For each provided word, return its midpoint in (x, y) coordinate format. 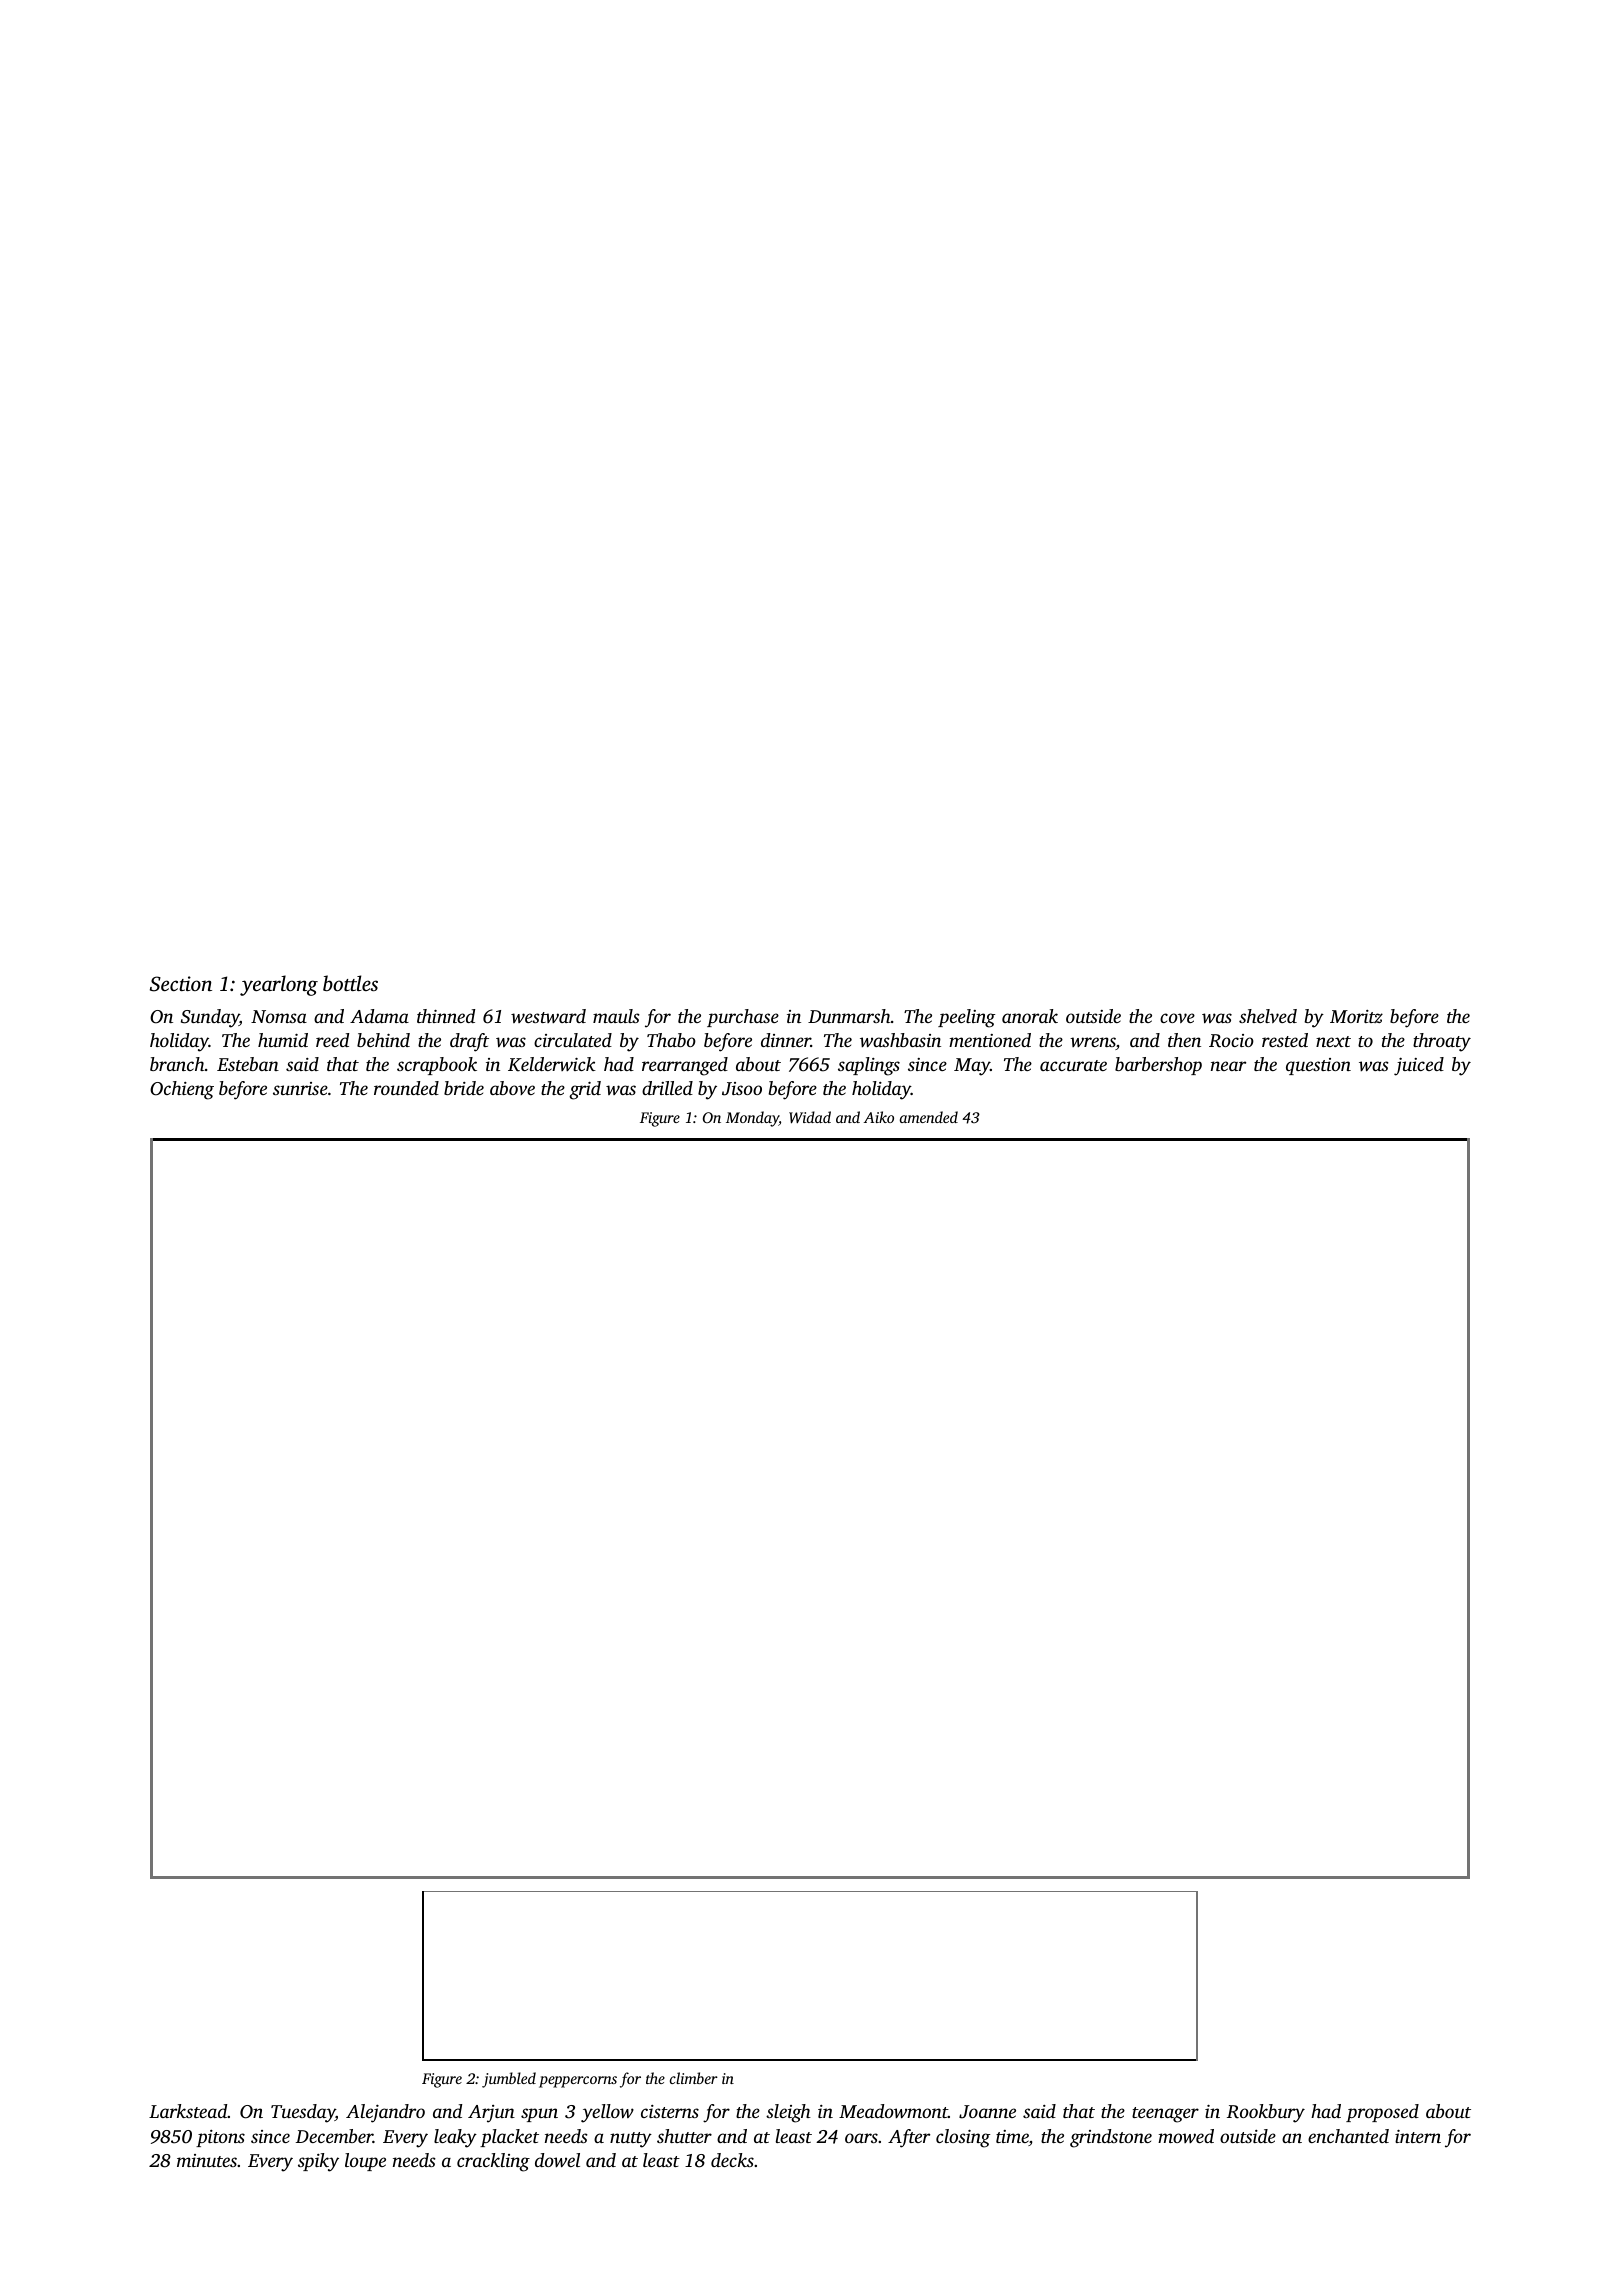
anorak (1030, 1016)
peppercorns (578, 2082)
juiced (1419, 1066)
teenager (1165, 2115)
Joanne (987, 2112)
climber (694, 2078)
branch (177, 1064)
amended (929, 1117)
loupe (365, 2162)
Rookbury (1266, 2113)
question (1318, 1066)
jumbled (509, 2080)
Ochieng (182, 1090)
